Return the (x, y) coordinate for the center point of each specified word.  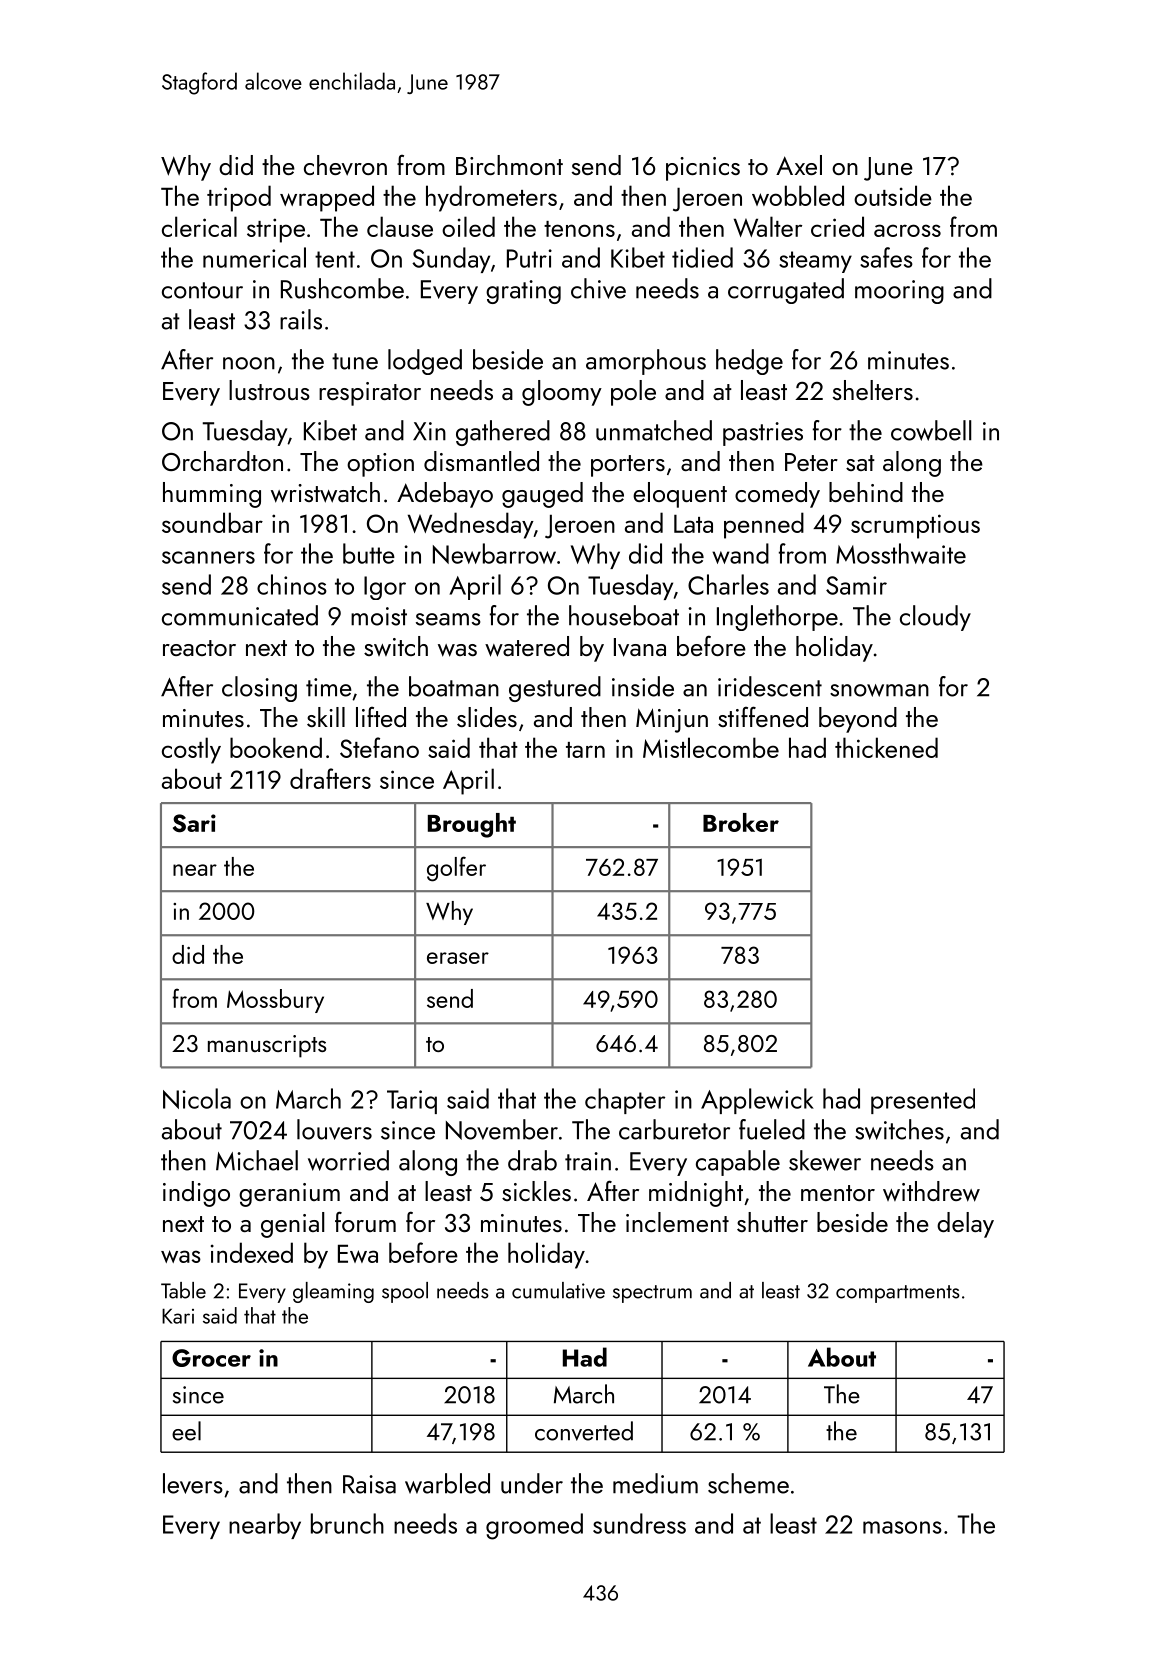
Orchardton (222, 461)
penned (764, 525)
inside (643, 686)
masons (902, 1527)
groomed (534, 1526)
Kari (178, 1316)
